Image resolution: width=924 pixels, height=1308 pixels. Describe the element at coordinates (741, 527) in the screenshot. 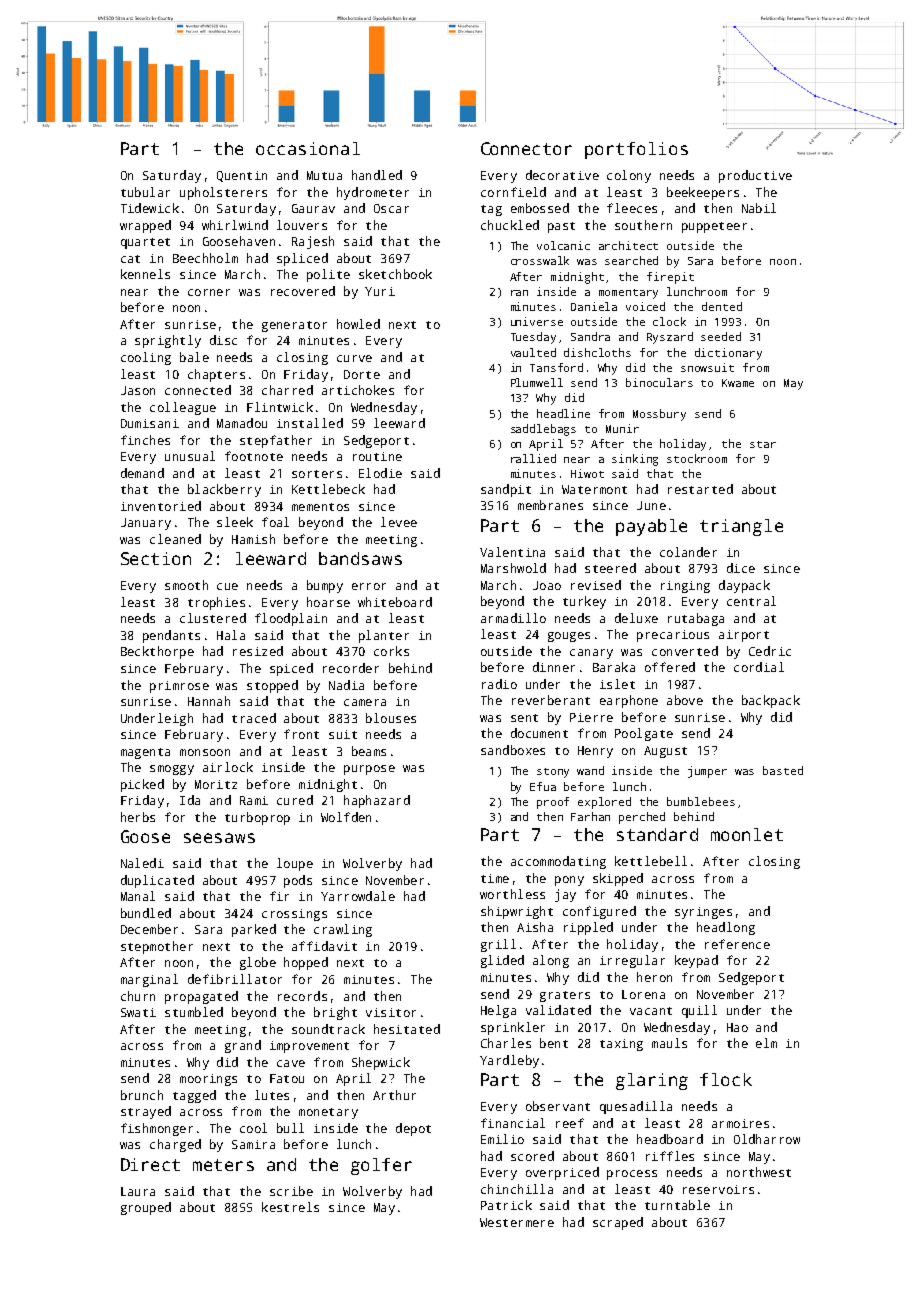

I see `triangle` at that location.
